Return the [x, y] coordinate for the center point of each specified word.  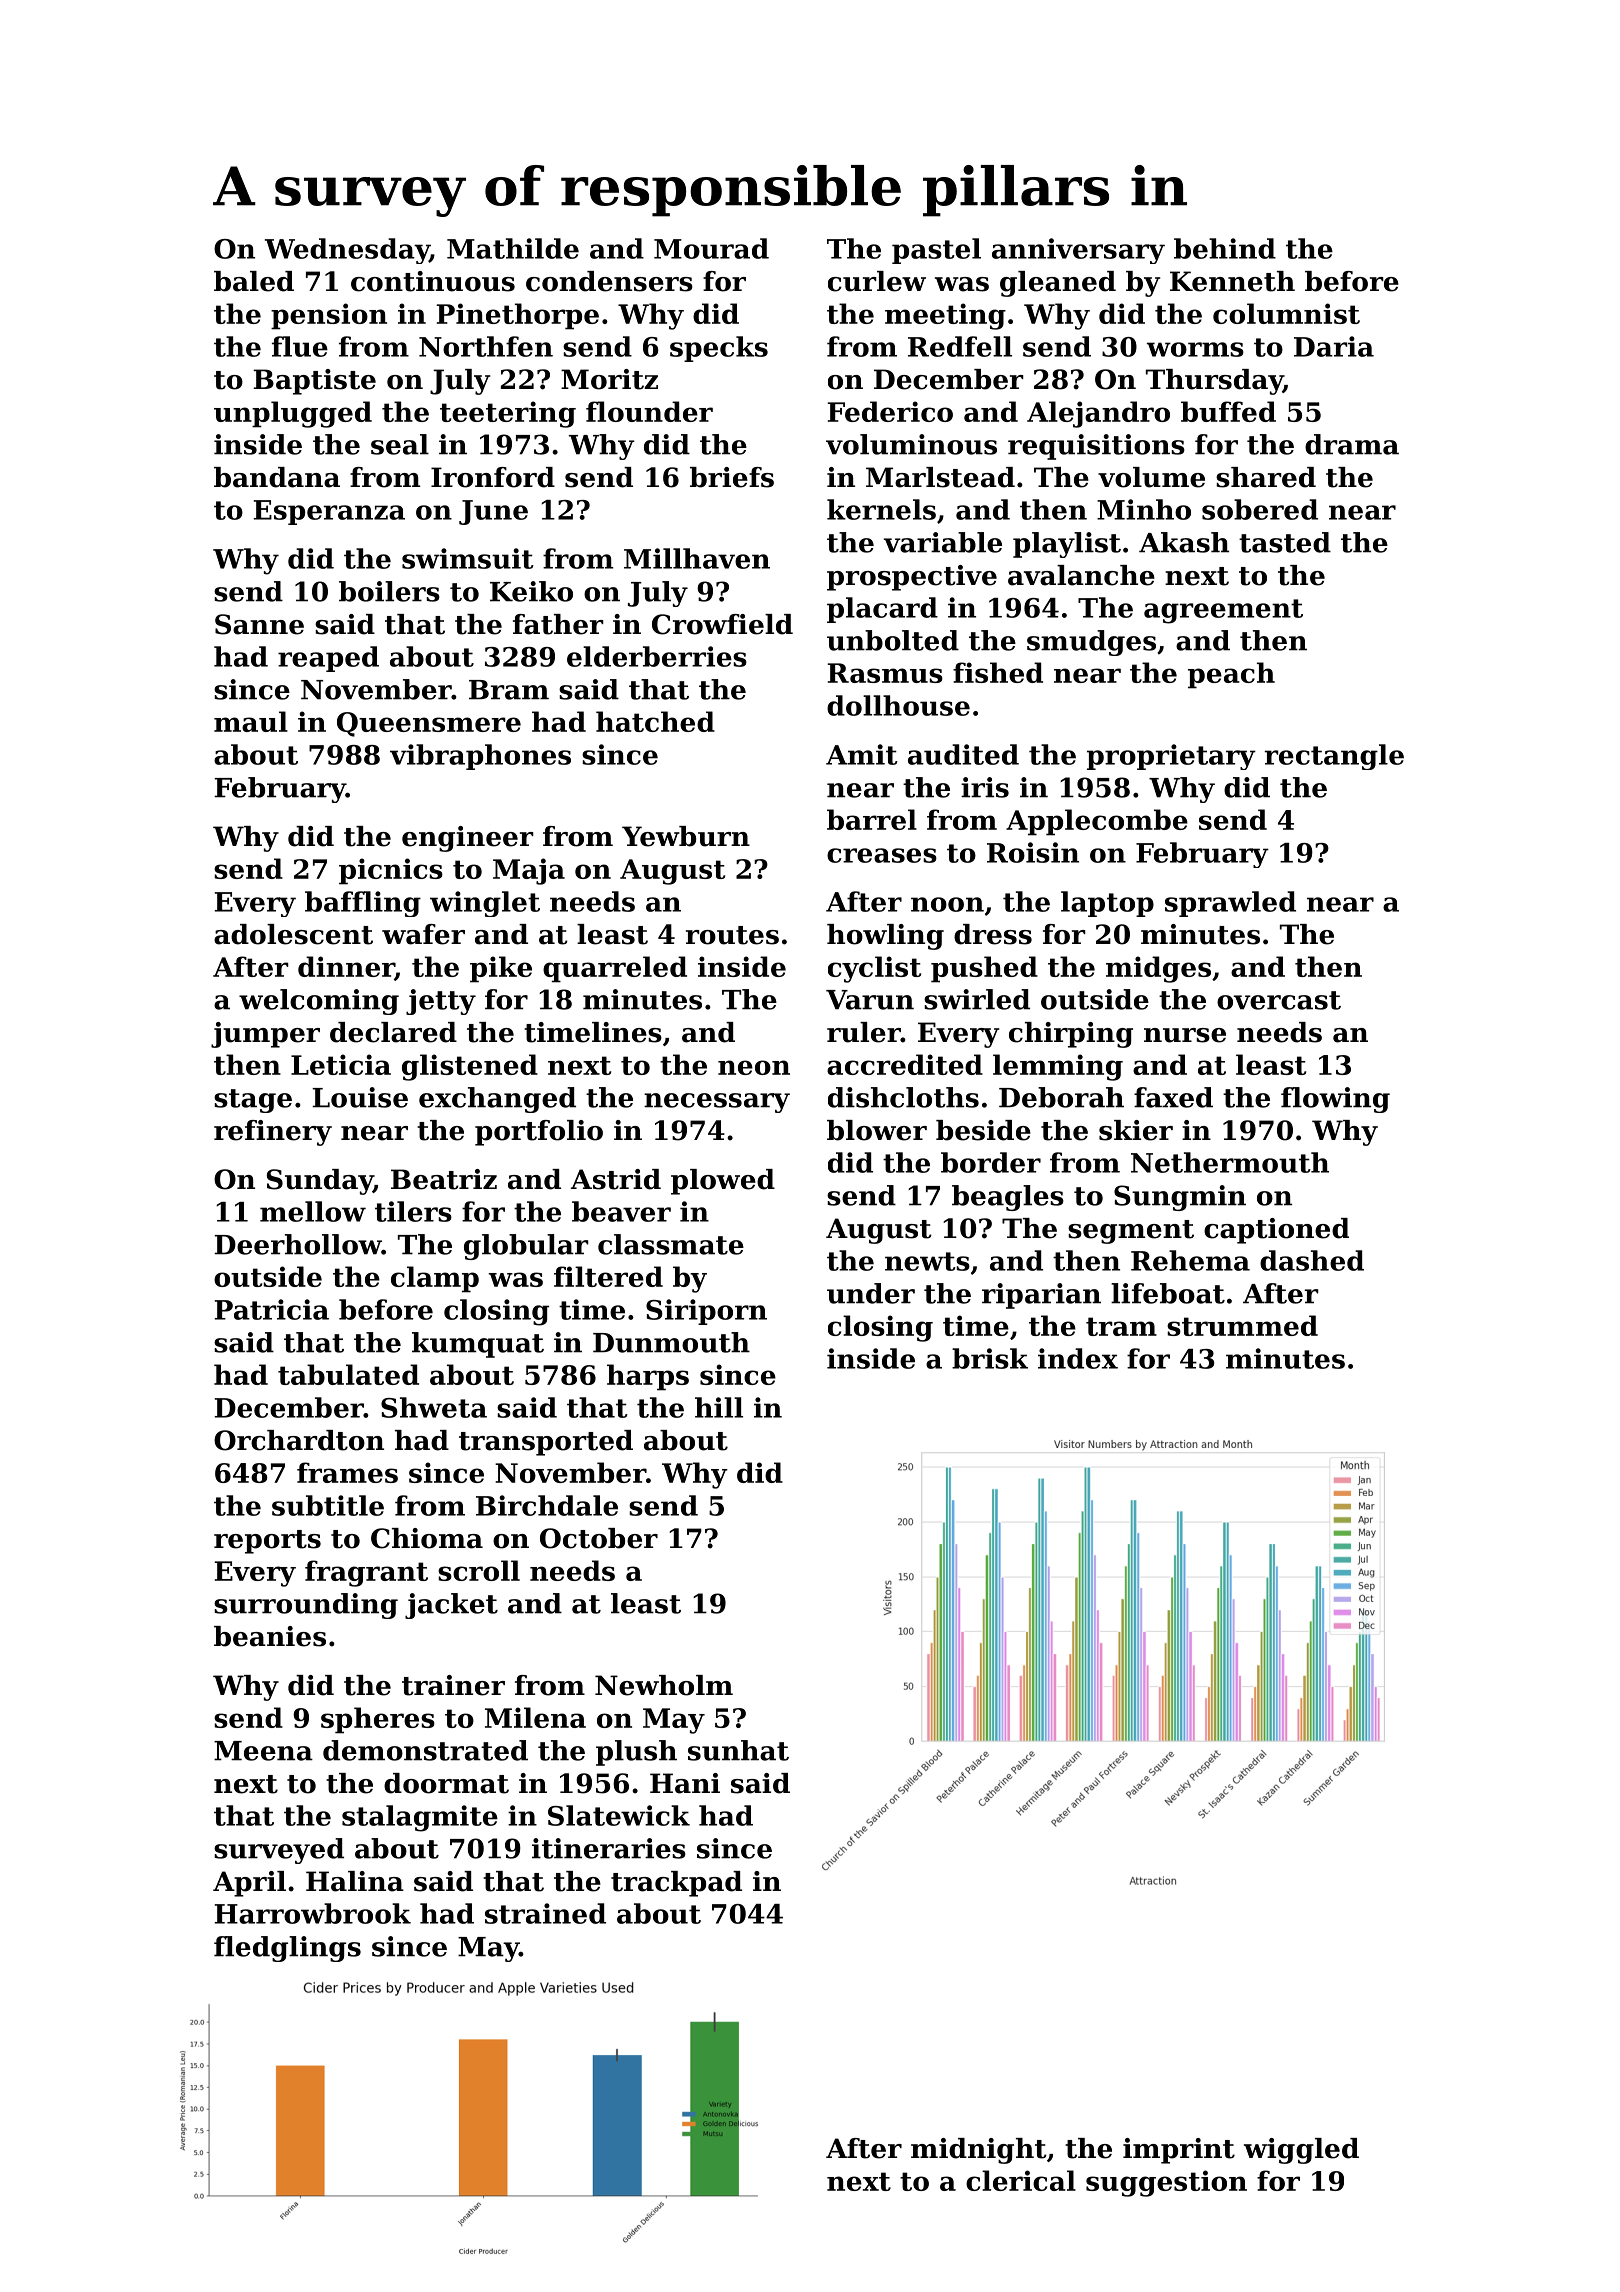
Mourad [711, 248]
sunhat [738, 1750]
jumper [265, 1035]
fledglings [287, 1949]
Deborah [1061, 1097]
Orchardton [299, 1440]
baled [254, 281]
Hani [685, 1783]
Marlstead [940, 477]
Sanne [259, 624]
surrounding [306, 1606]
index [1078, 1358]
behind [1225, 248]
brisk [990, 1358]
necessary [717, 1103]
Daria [1334, 346]
